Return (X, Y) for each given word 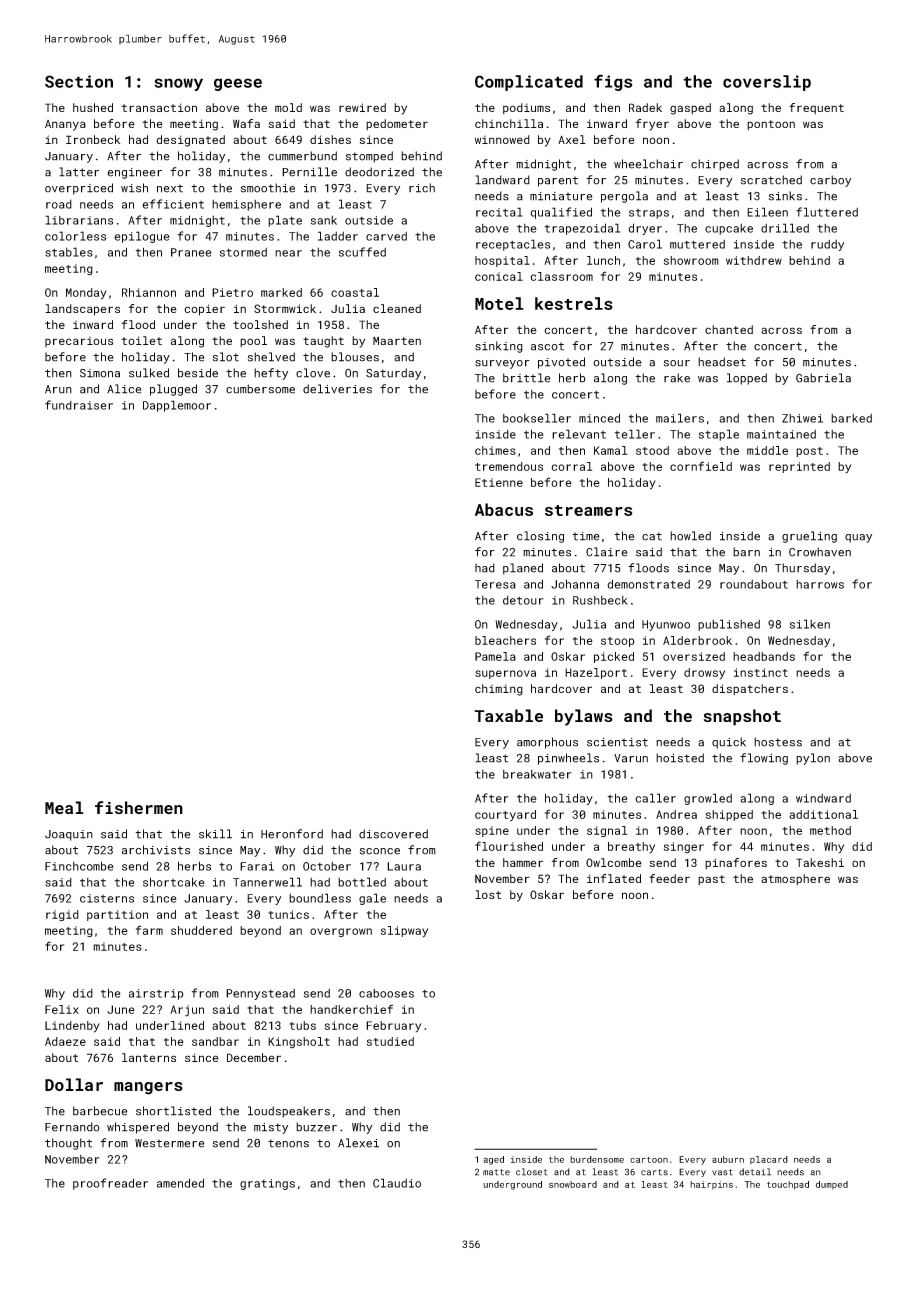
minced (599, 418)
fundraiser (79, 405)
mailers (680, 418)
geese (238, 84)
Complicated (529, 83)
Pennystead (260, 994)
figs (613, 82)
